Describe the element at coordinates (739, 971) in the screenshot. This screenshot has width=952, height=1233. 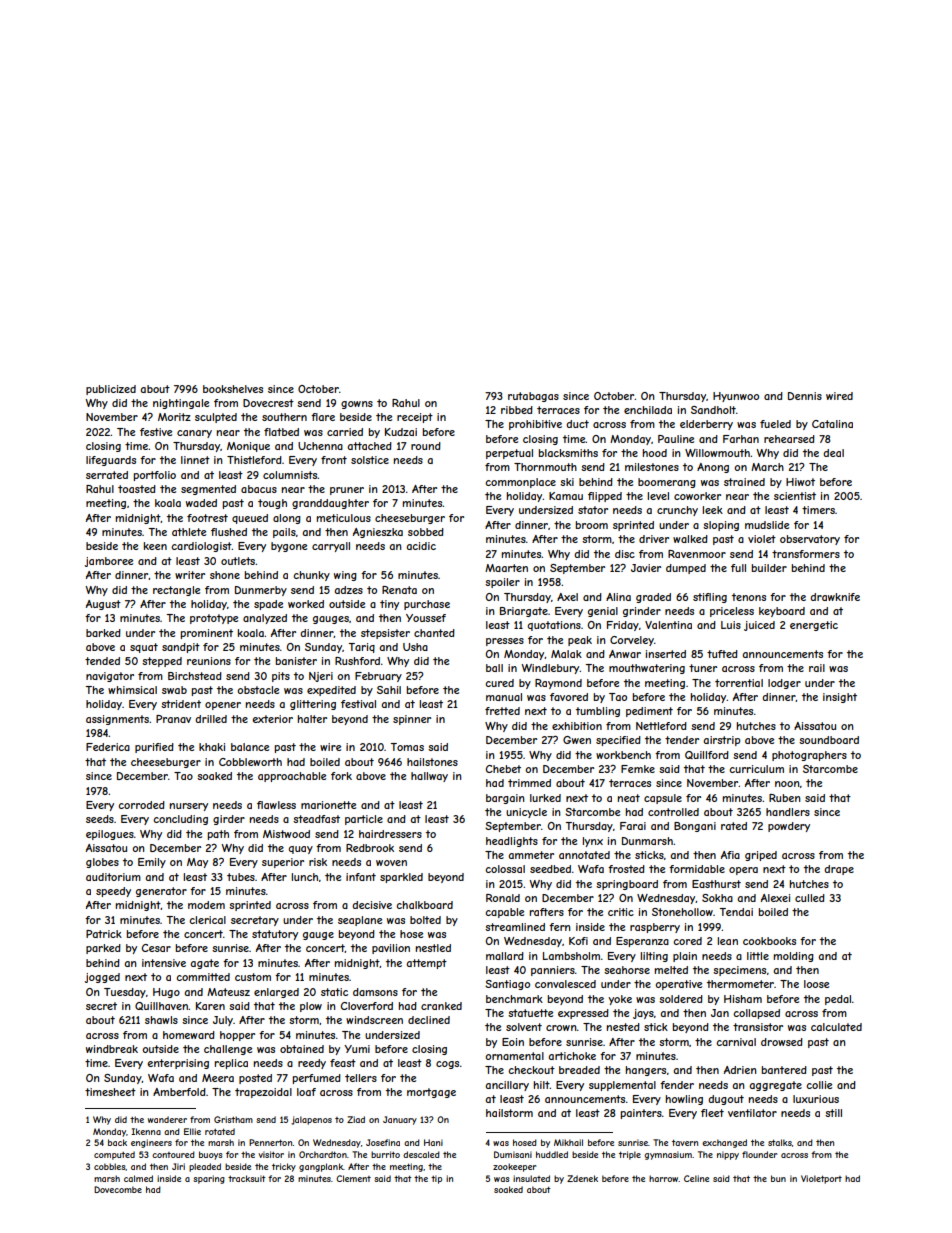
I see `specimens` at that location.
